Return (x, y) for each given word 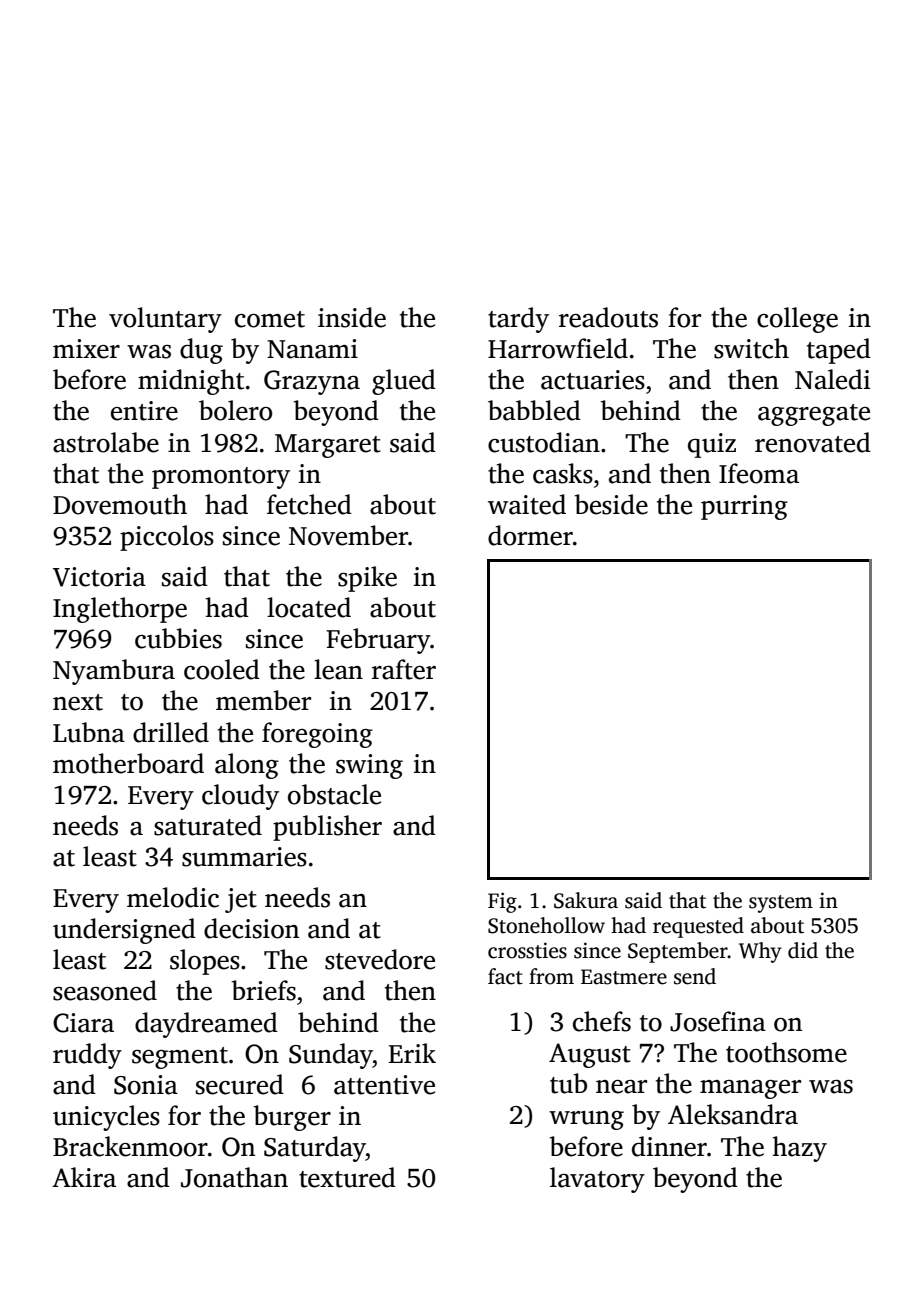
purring (744, 507)
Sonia (146, 1085)
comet (270, 319)
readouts (608, 317)
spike (367, 579)
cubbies (178, 638)
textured (347, 1177)
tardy (518, 320)
